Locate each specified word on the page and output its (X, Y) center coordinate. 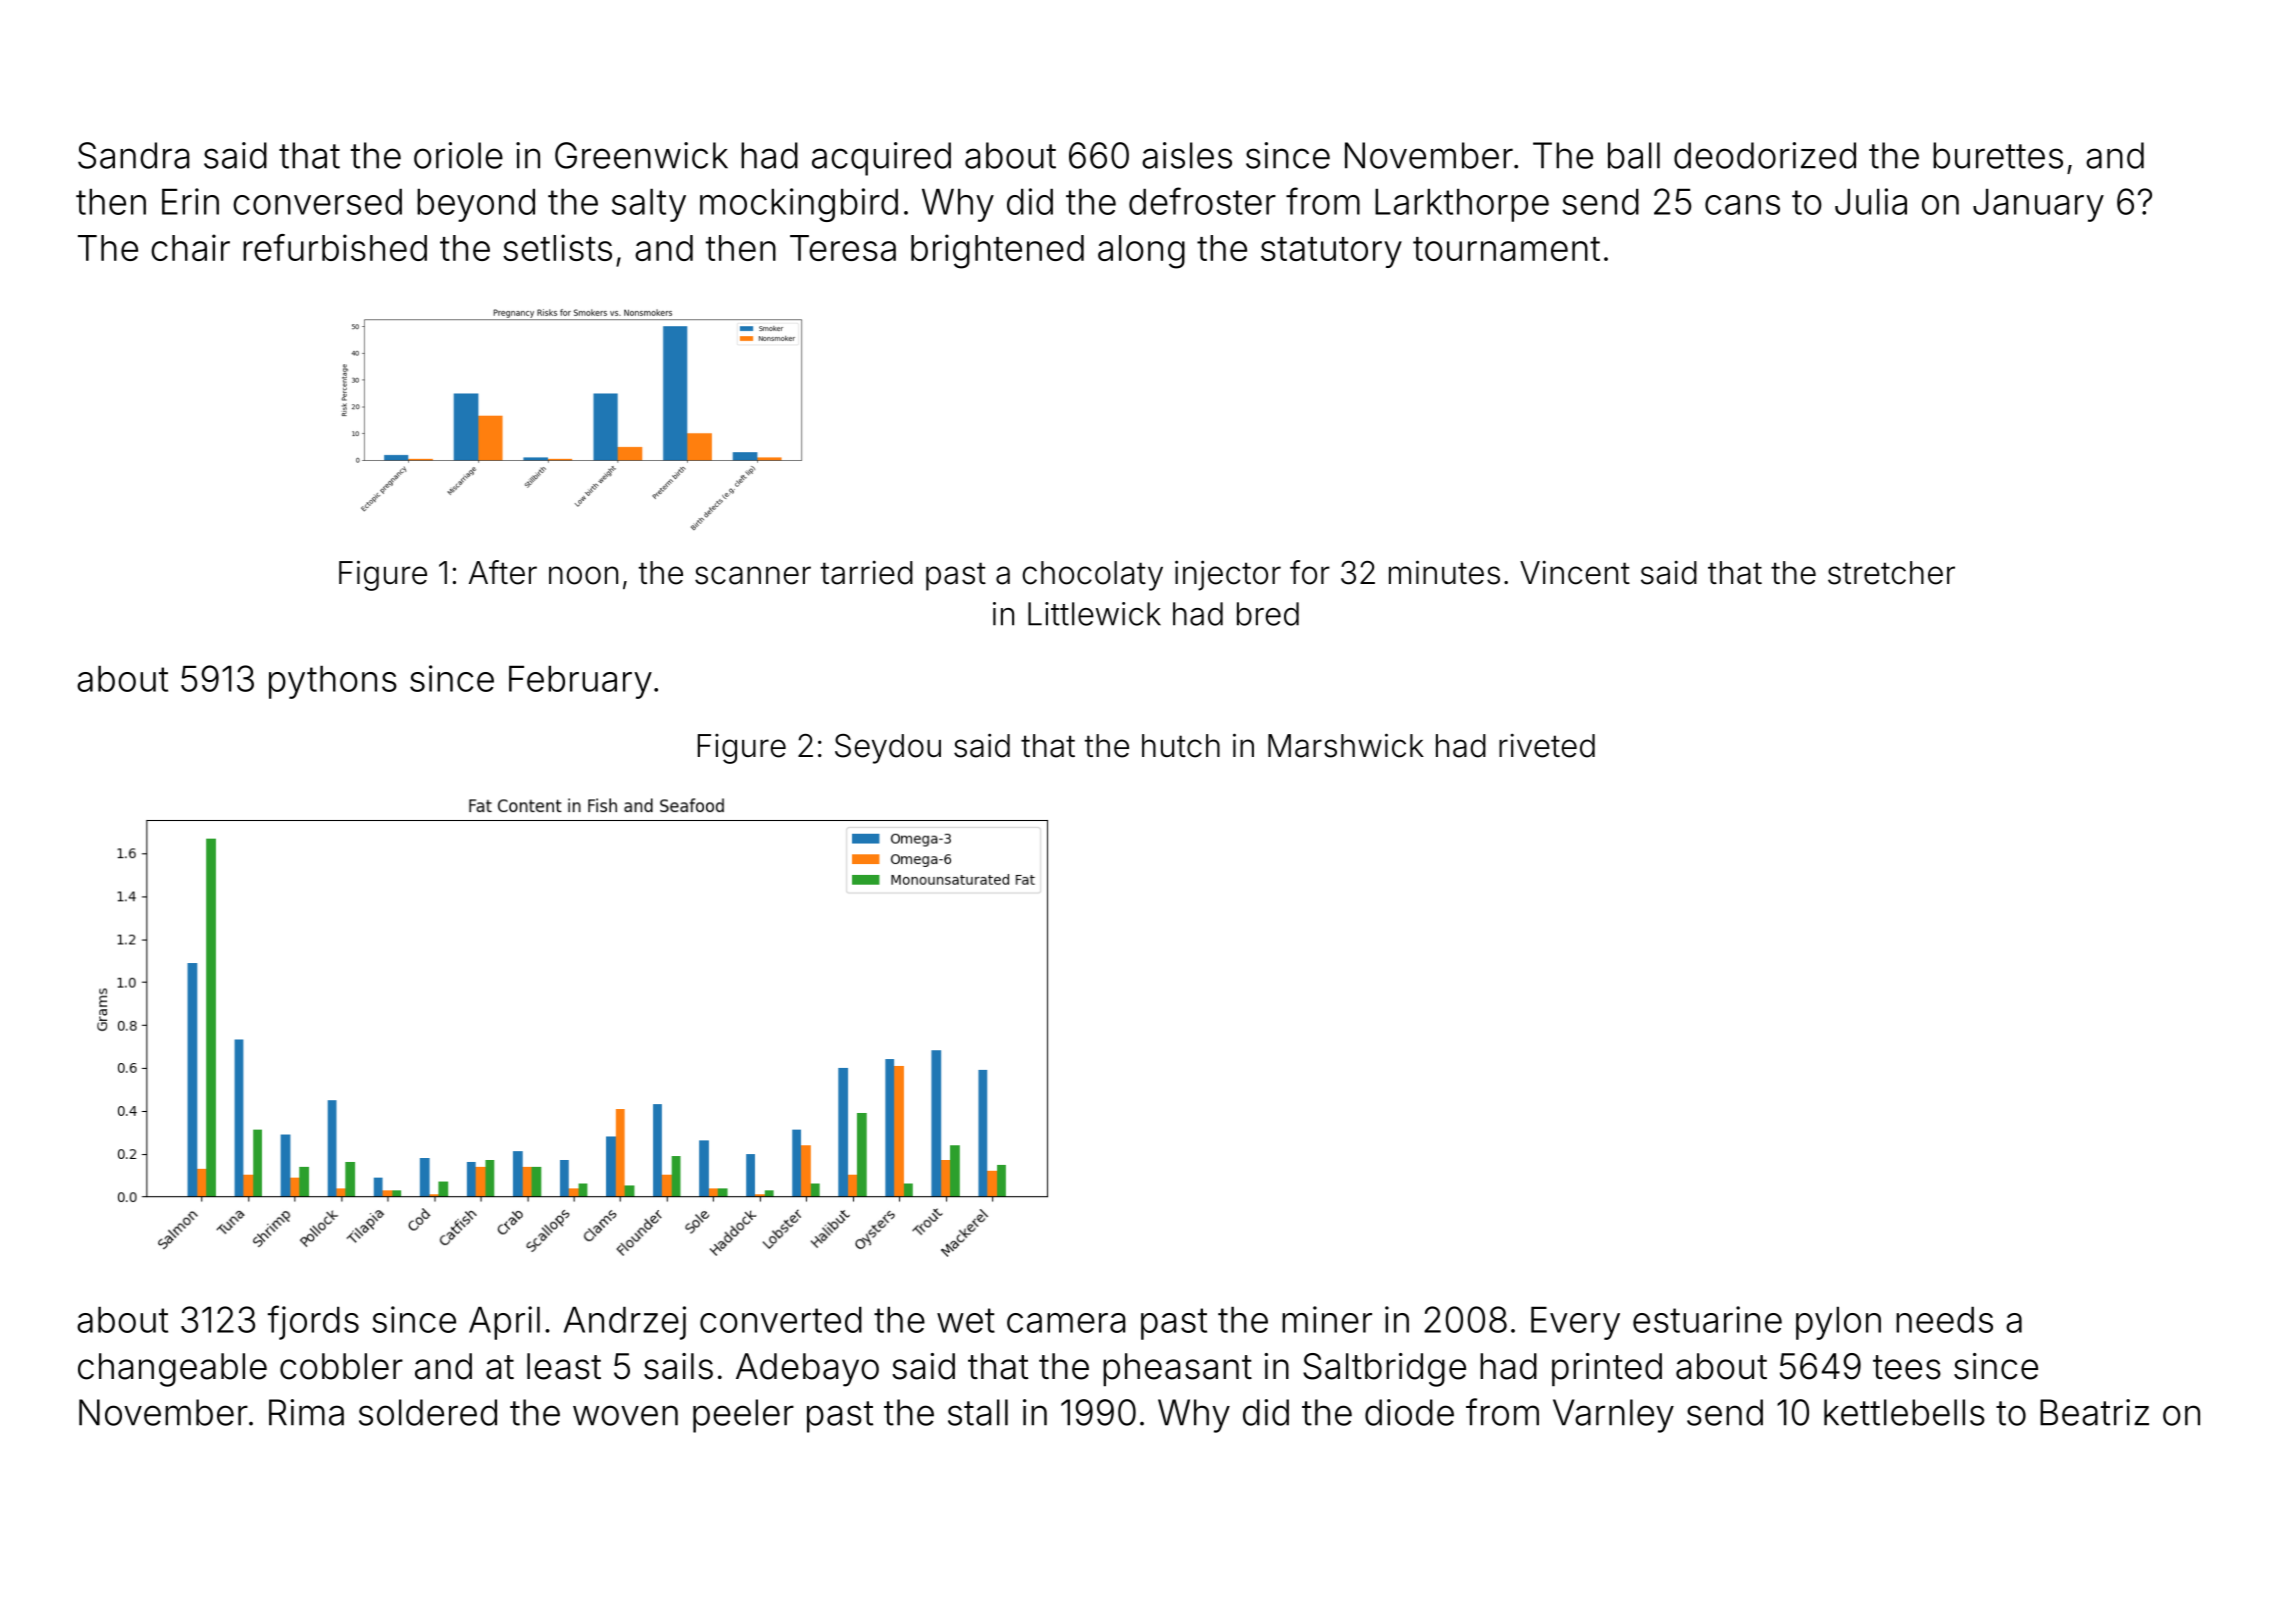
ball (1634, 155)
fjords (313, 1322)
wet (966, 1320)
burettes (1998, 155)
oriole (458, 155)
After (503, 572)
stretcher (1891, 573)
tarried (867, 573)
